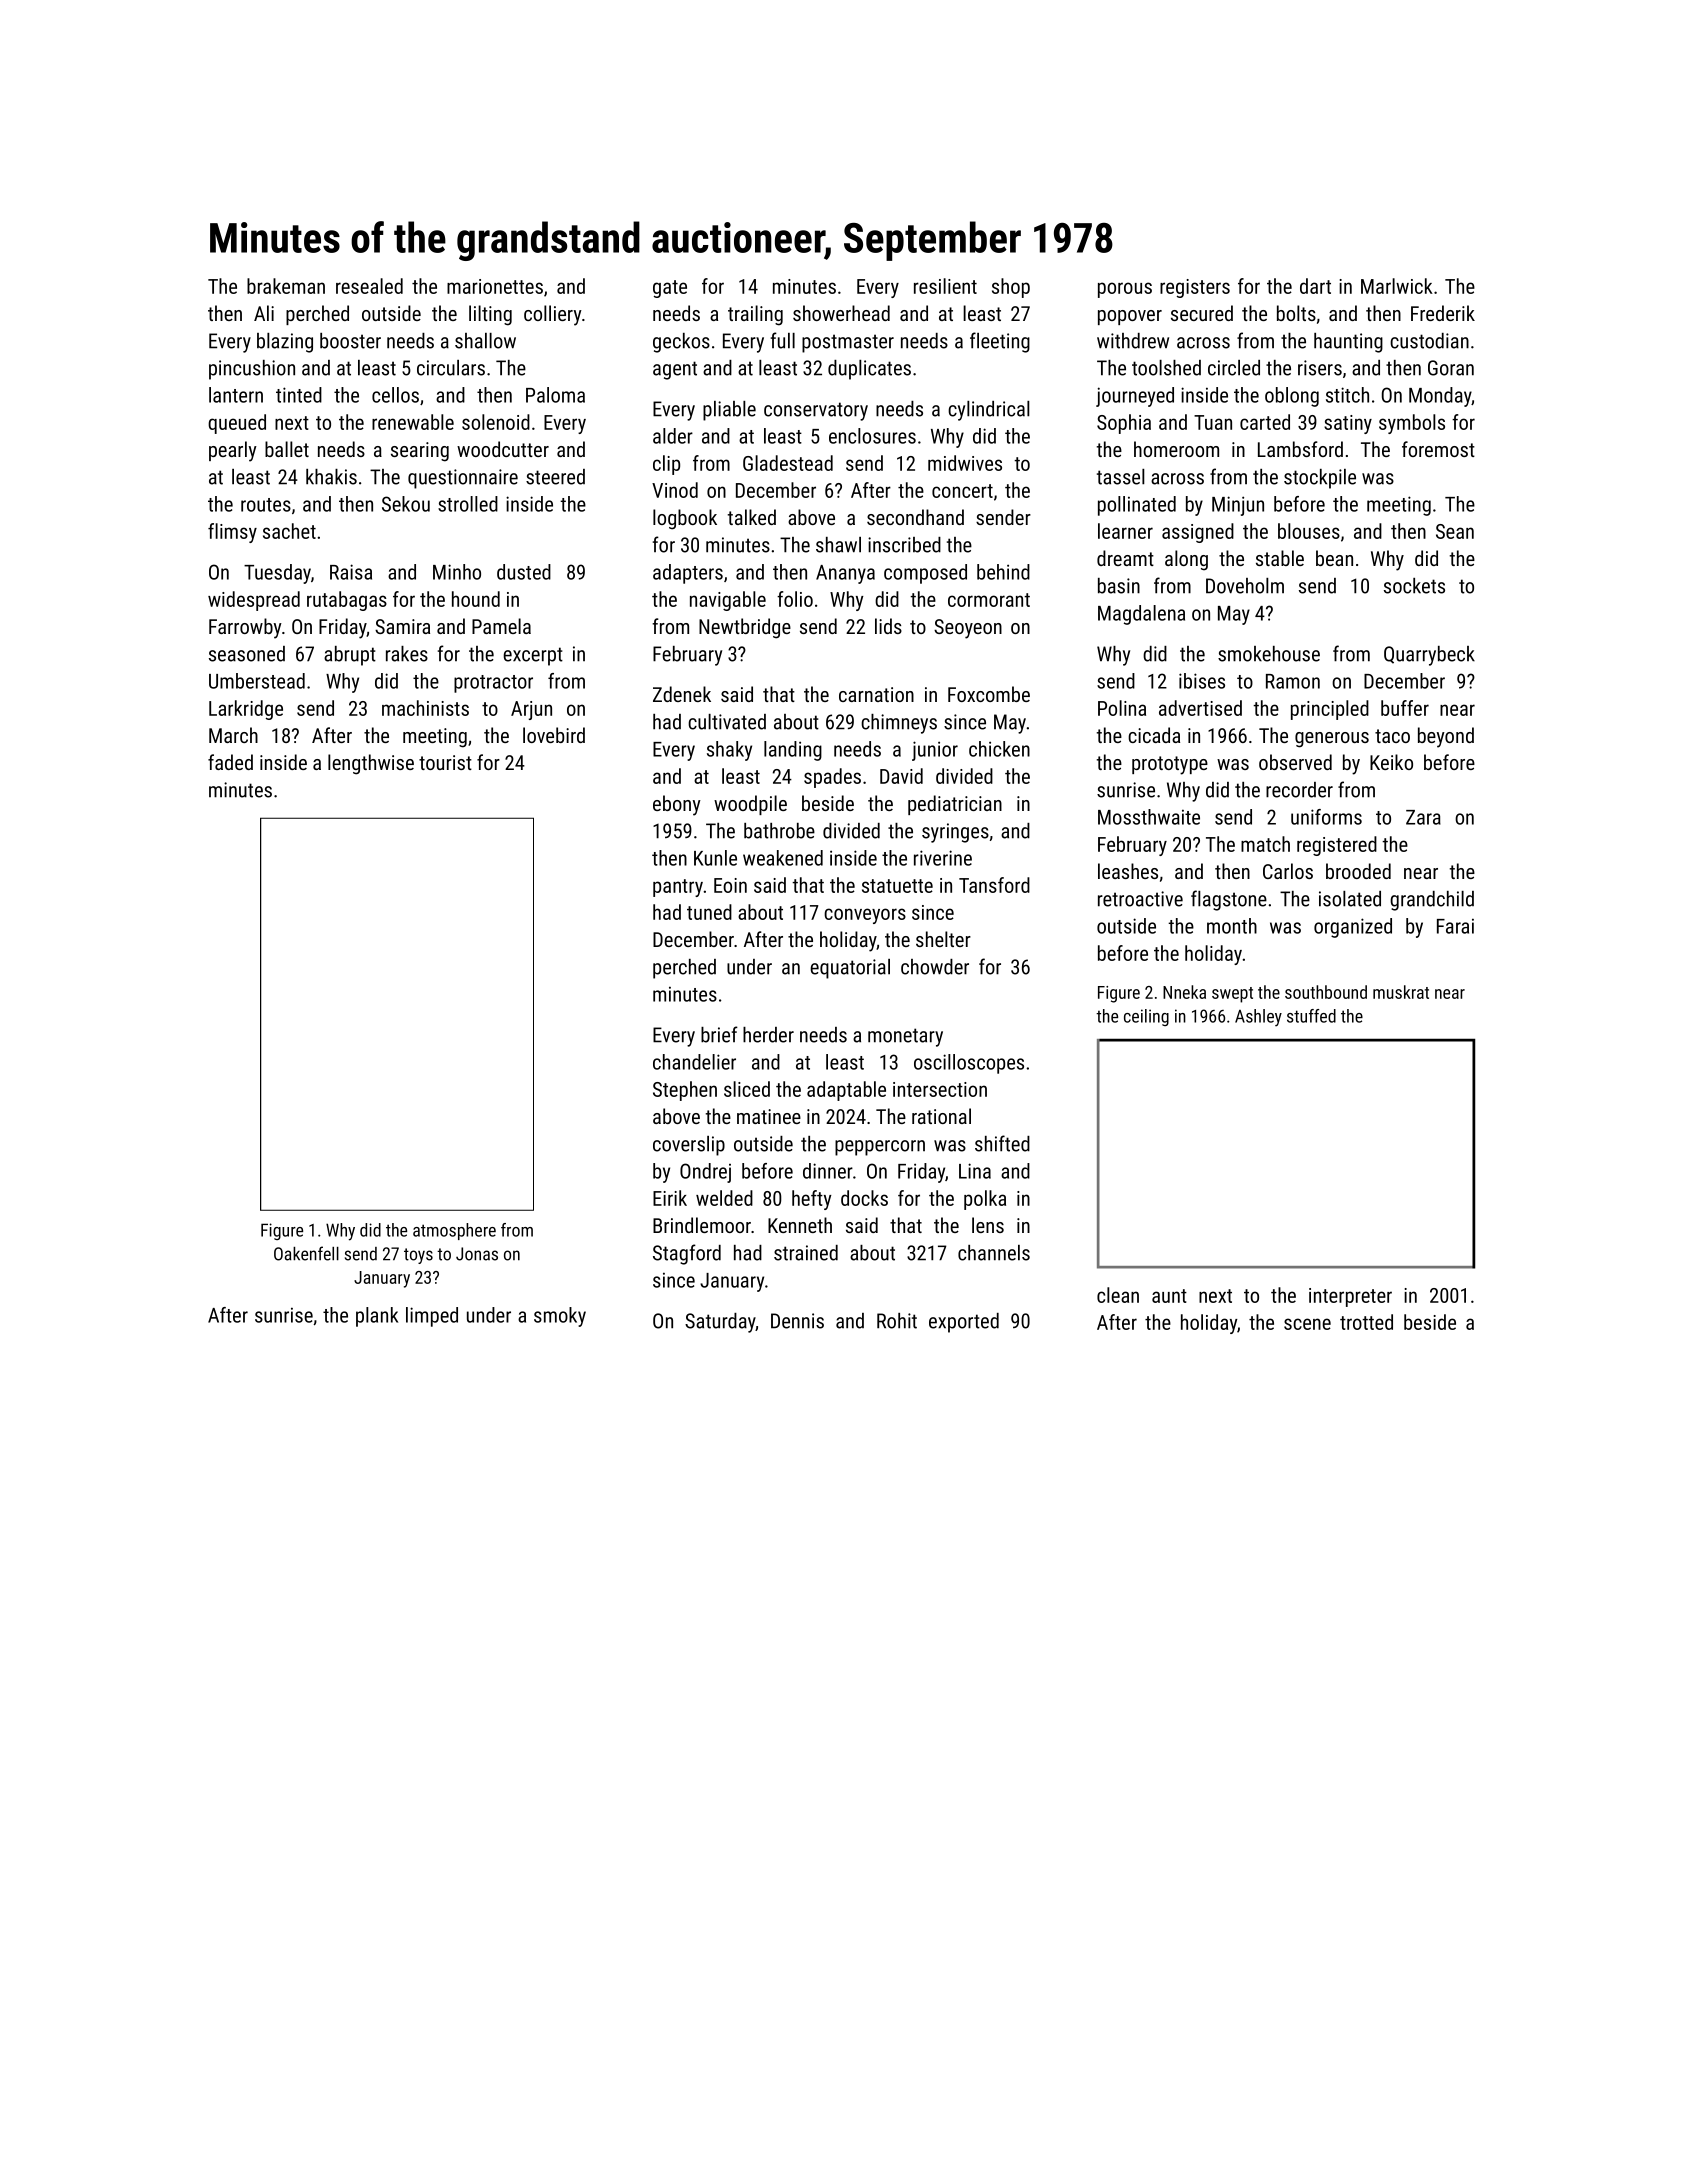 The image size is (1683, 2178). What do you see at coordinates (788, 463) in the document?
I see `Gladestead` at bounding box center [788, 463].
